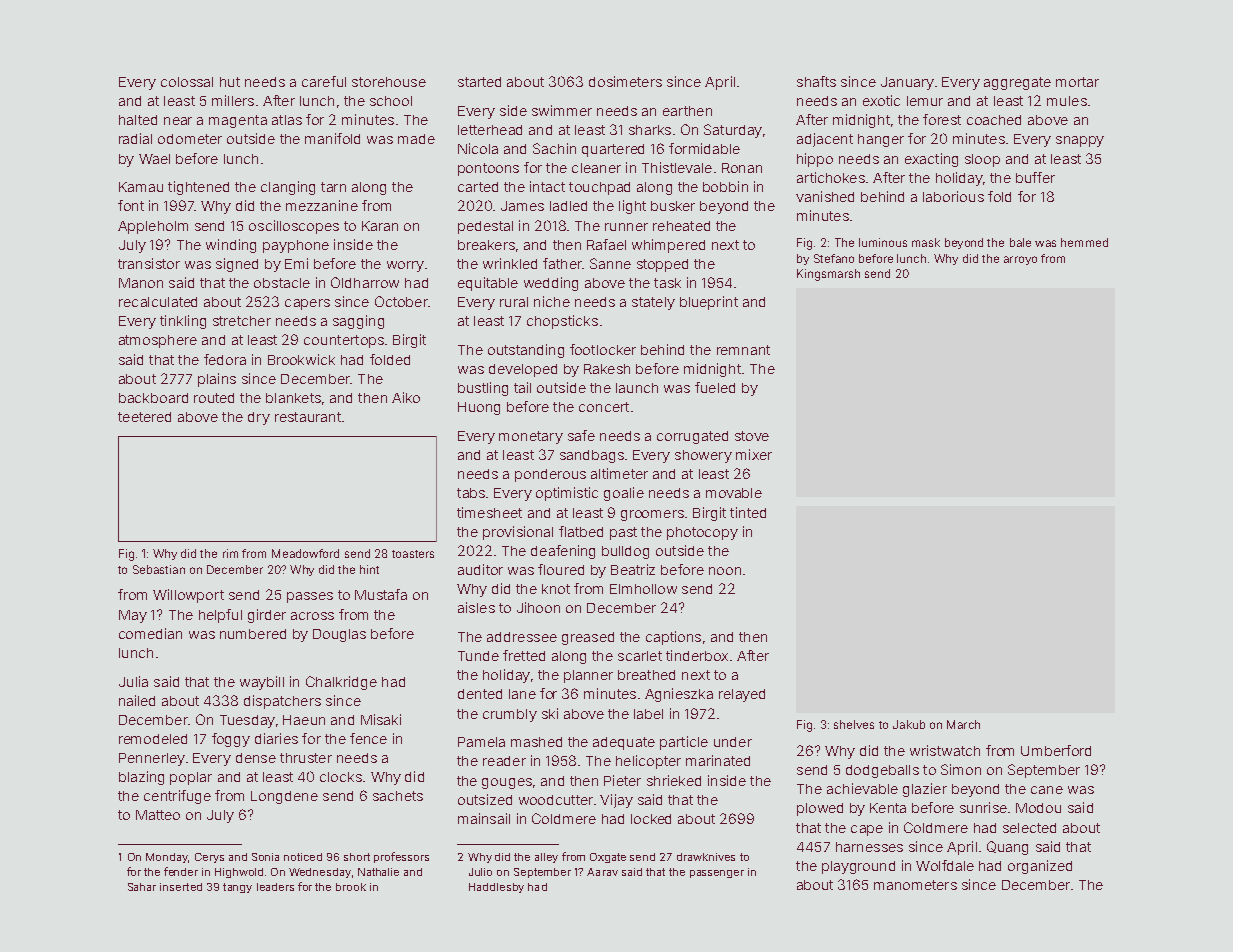 The width and height of the page is (1233, 952). What do you see at coordinates (754, 454) in the page?
I see `mixer` at bounding box center [754, 454].
